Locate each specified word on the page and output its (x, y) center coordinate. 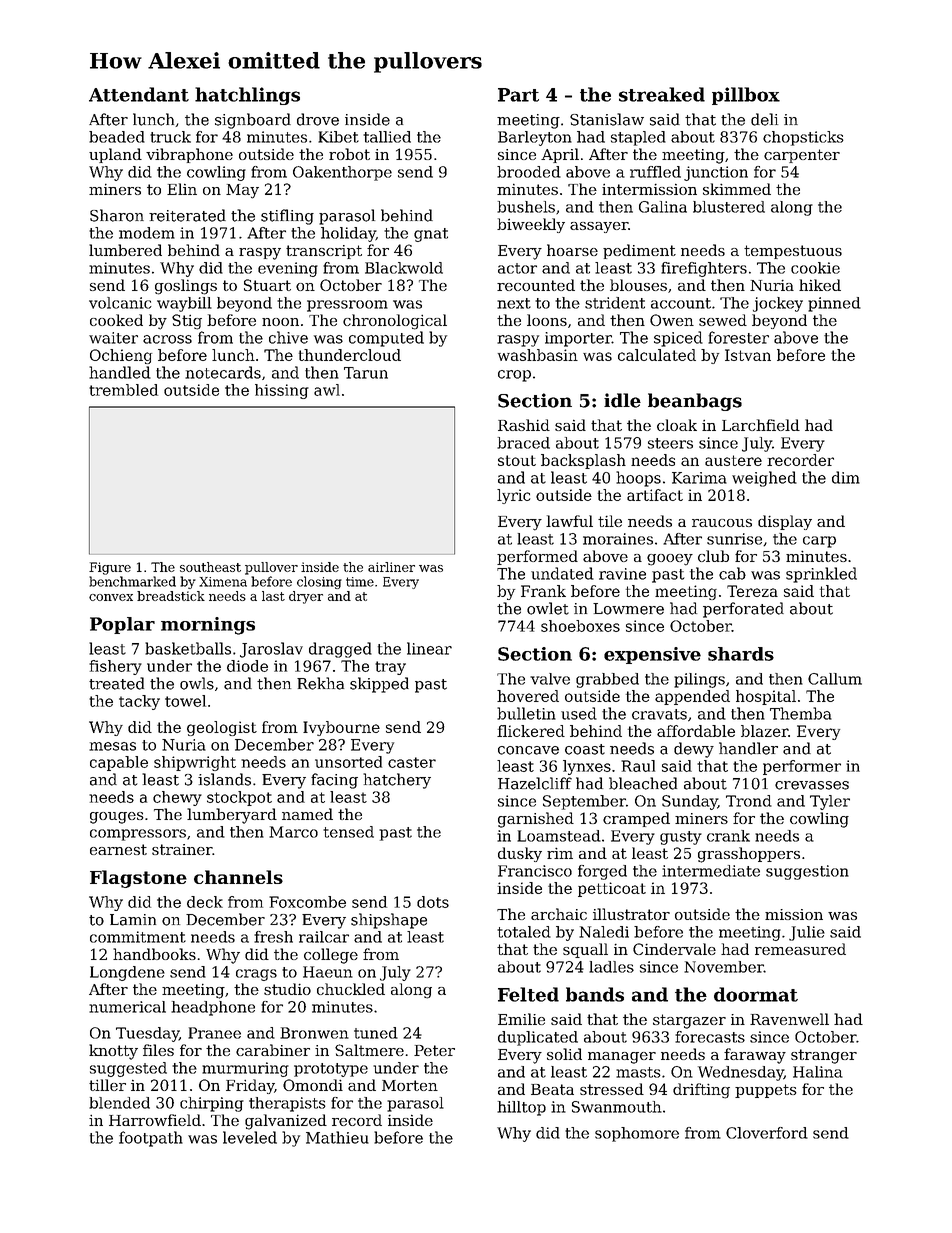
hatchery (397, 781)
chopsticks (803, 138)
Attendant (139, 94)
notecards (223, 372)
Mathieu (337, 1137)
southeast (210, 567)
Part (518, 95)
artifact (655, 495)
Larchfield (761, 425)
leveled (250, 1137)
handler (748, 748)
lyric (513, 496)
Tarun (366, 373)
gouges (117, 818)
